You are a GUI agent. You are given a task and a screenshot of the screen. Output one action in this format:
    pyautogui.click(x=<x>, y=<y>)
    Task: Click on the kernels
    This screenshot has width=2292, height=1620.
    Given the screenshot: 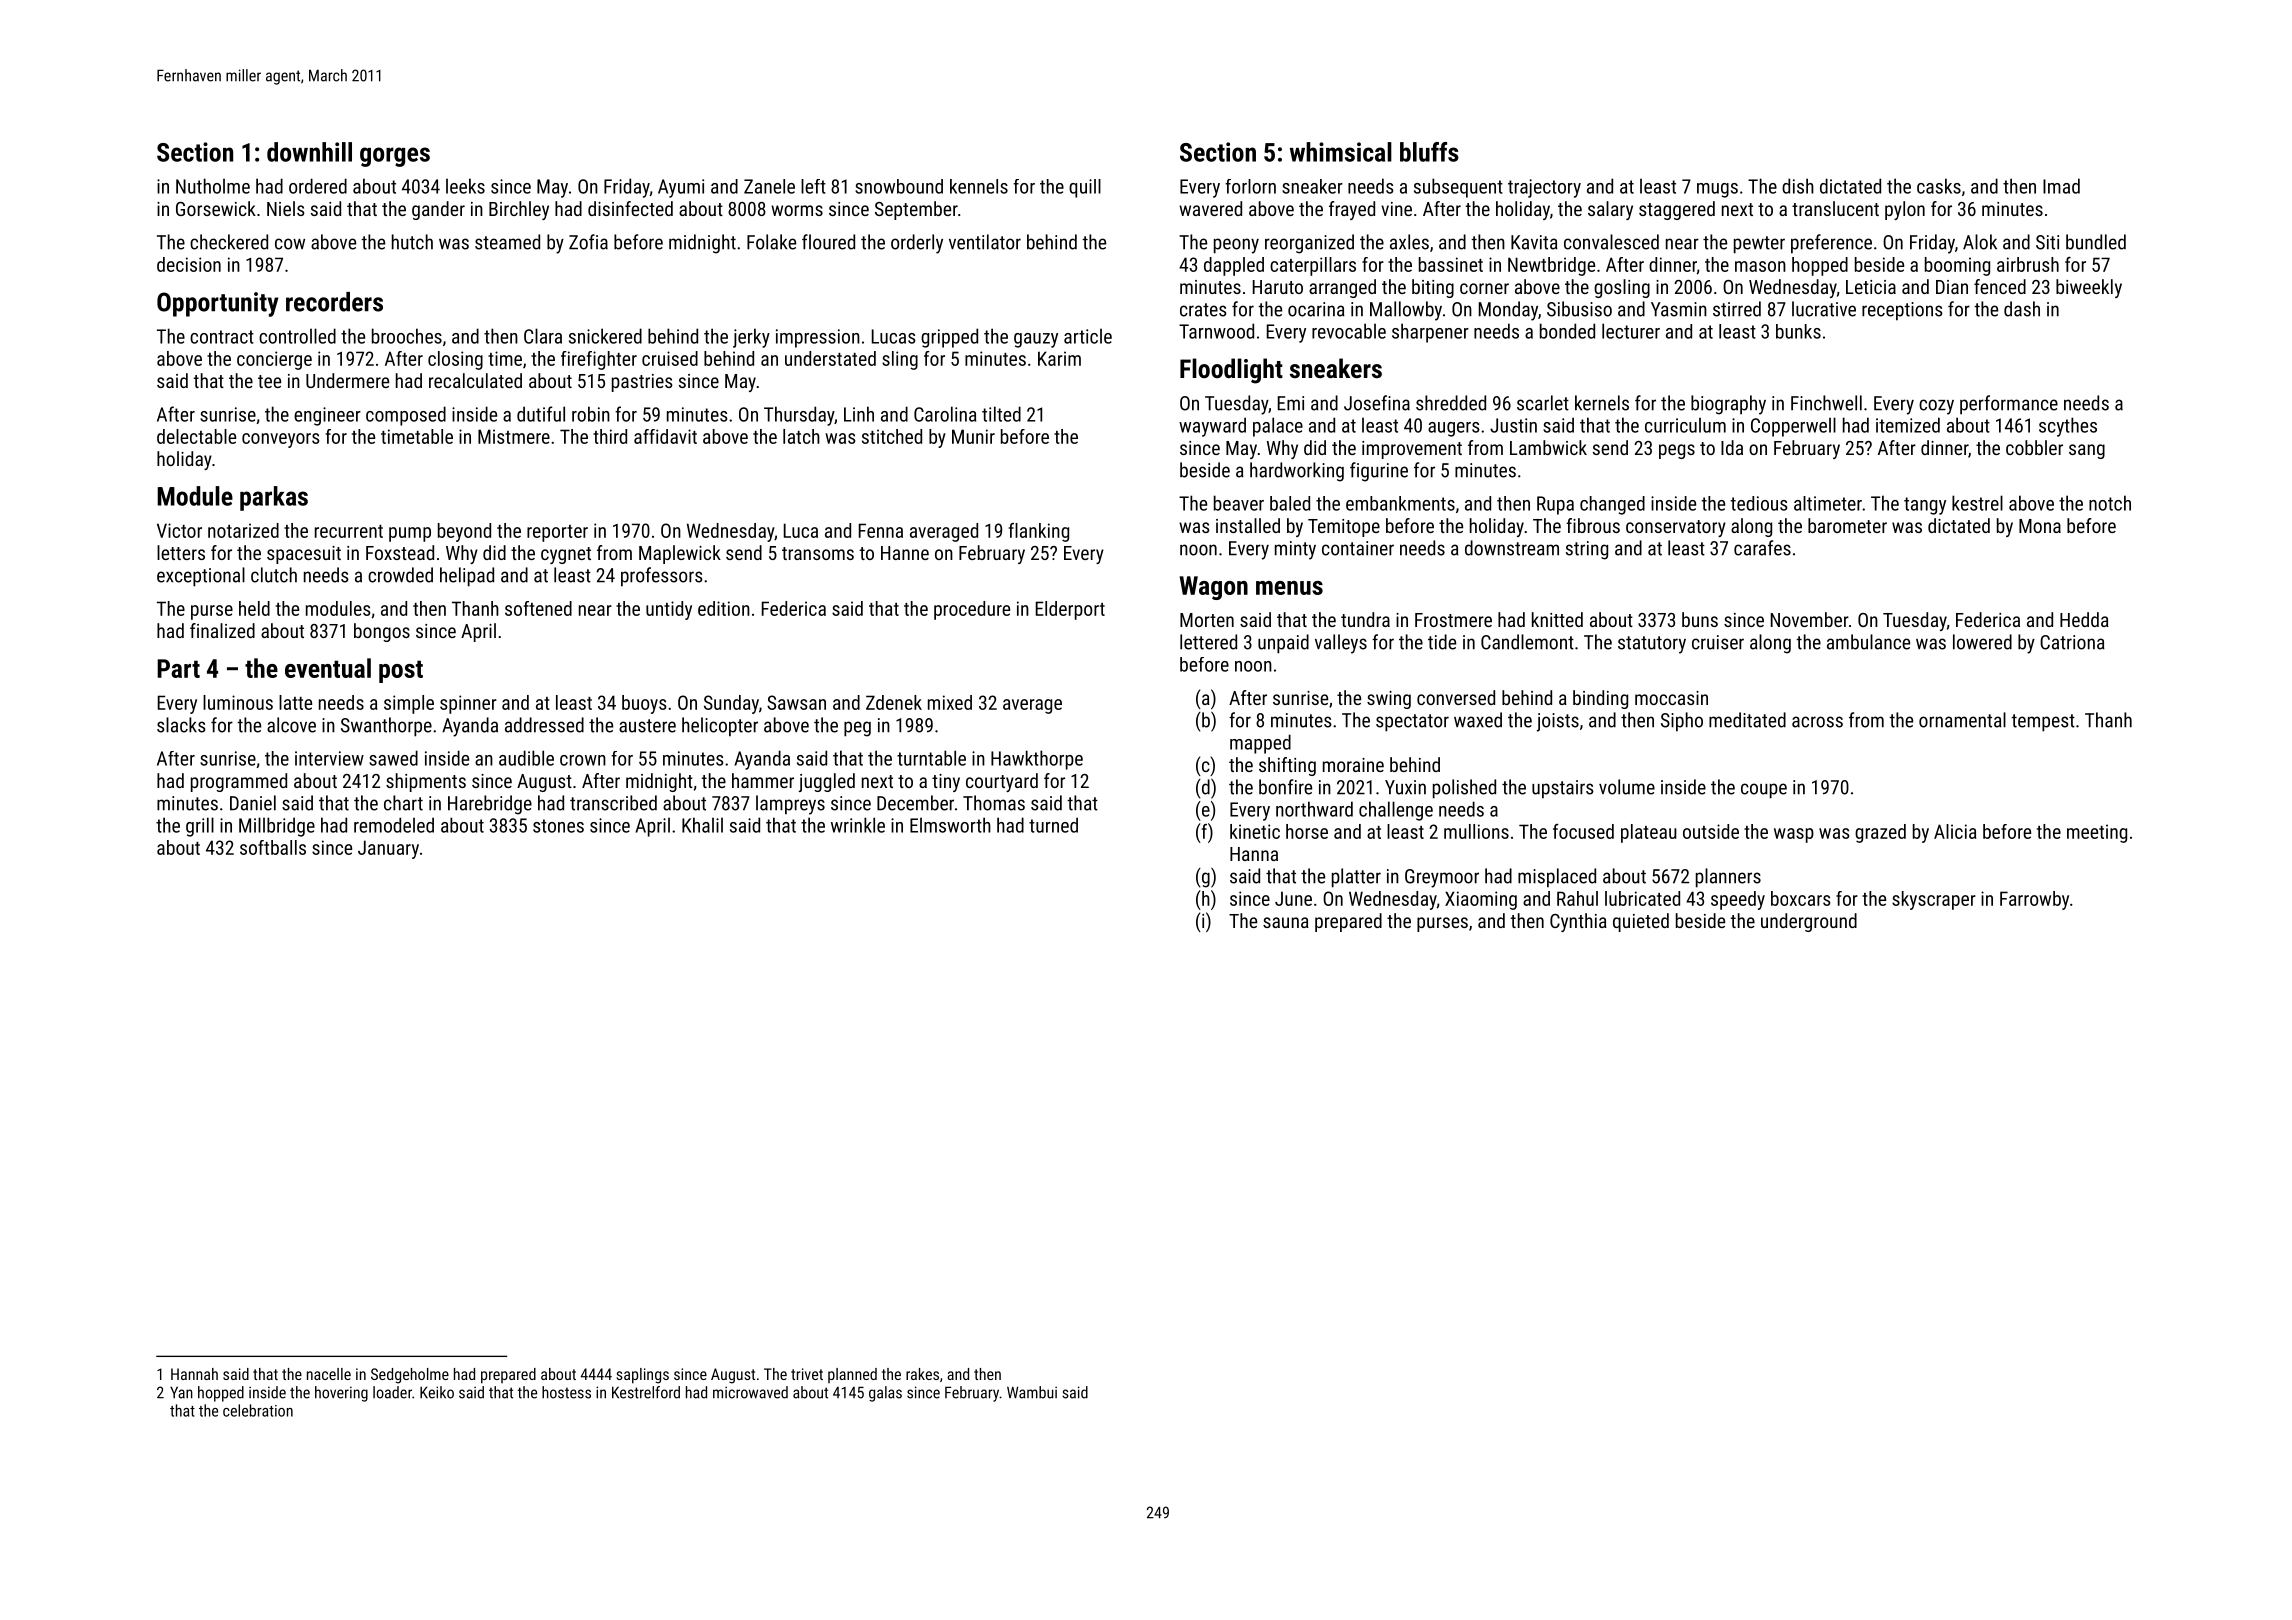 What is the action you would take?
    pyautogui.click(x=1602, y=403)
